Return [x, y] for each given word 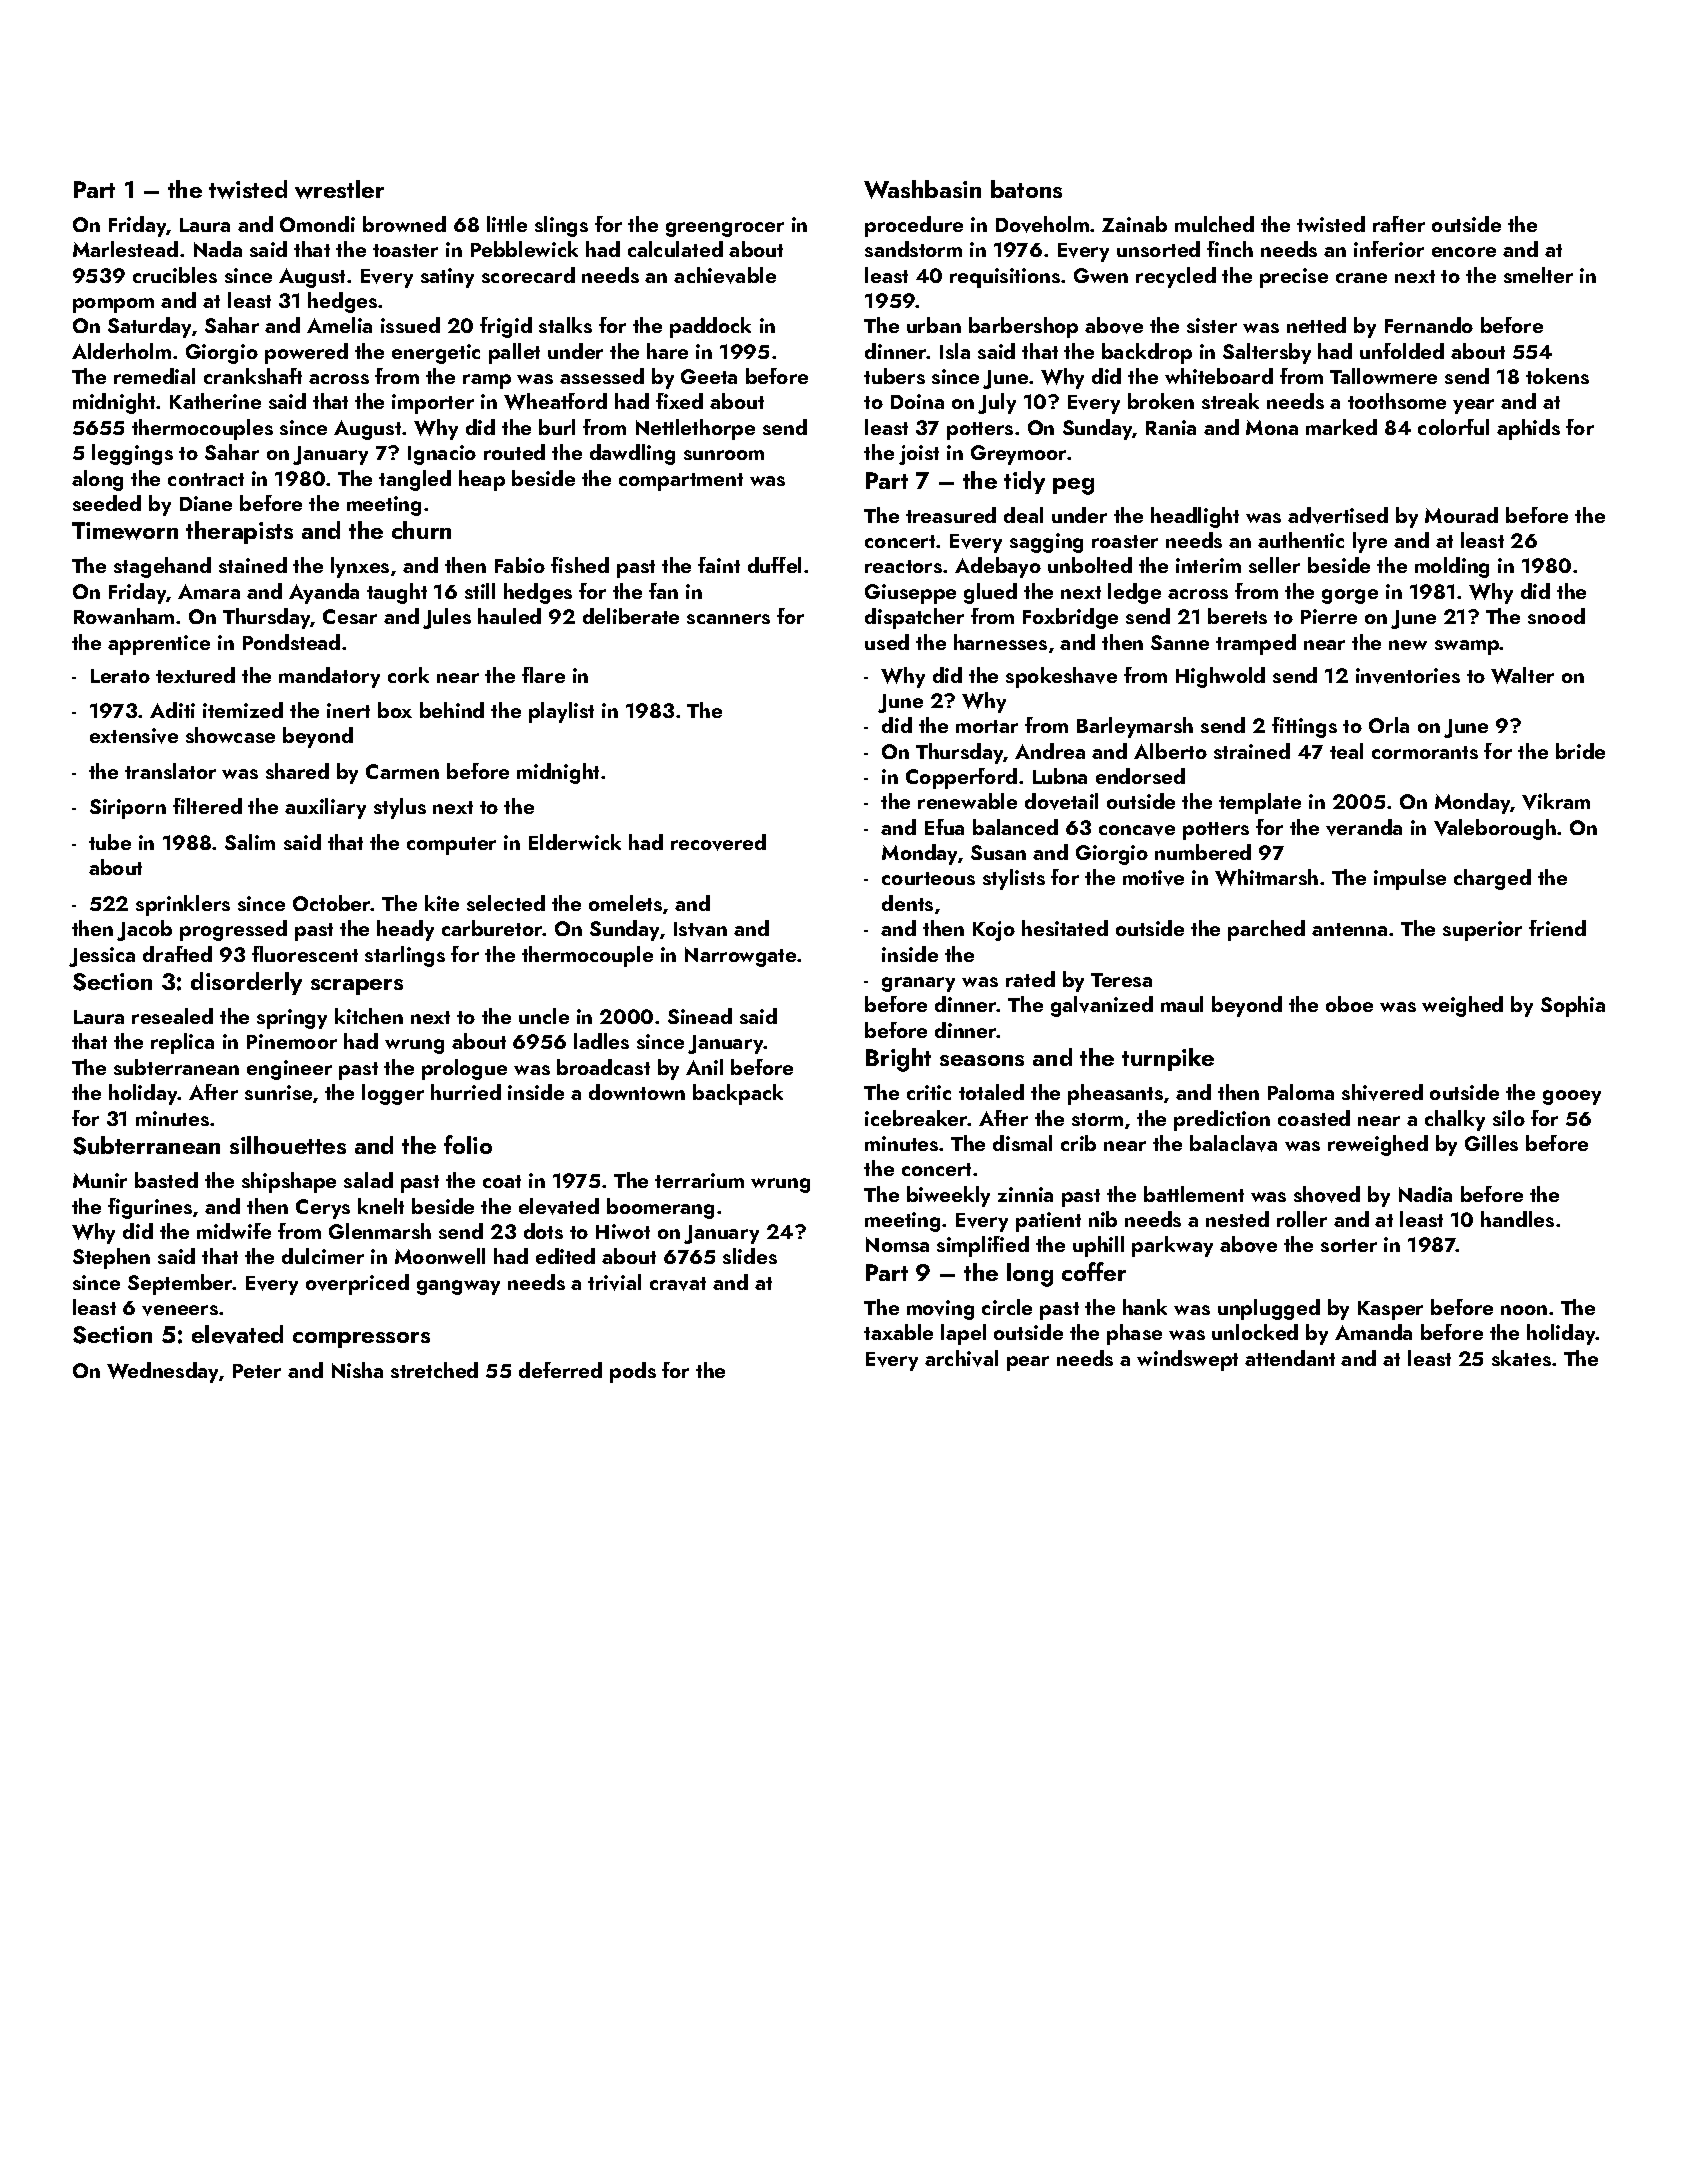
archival [961, 1358]
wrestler [339, 189]
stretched [434, 1370]
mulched [1214, 224]
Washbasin [922, 189]
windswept [1187, 1360]
